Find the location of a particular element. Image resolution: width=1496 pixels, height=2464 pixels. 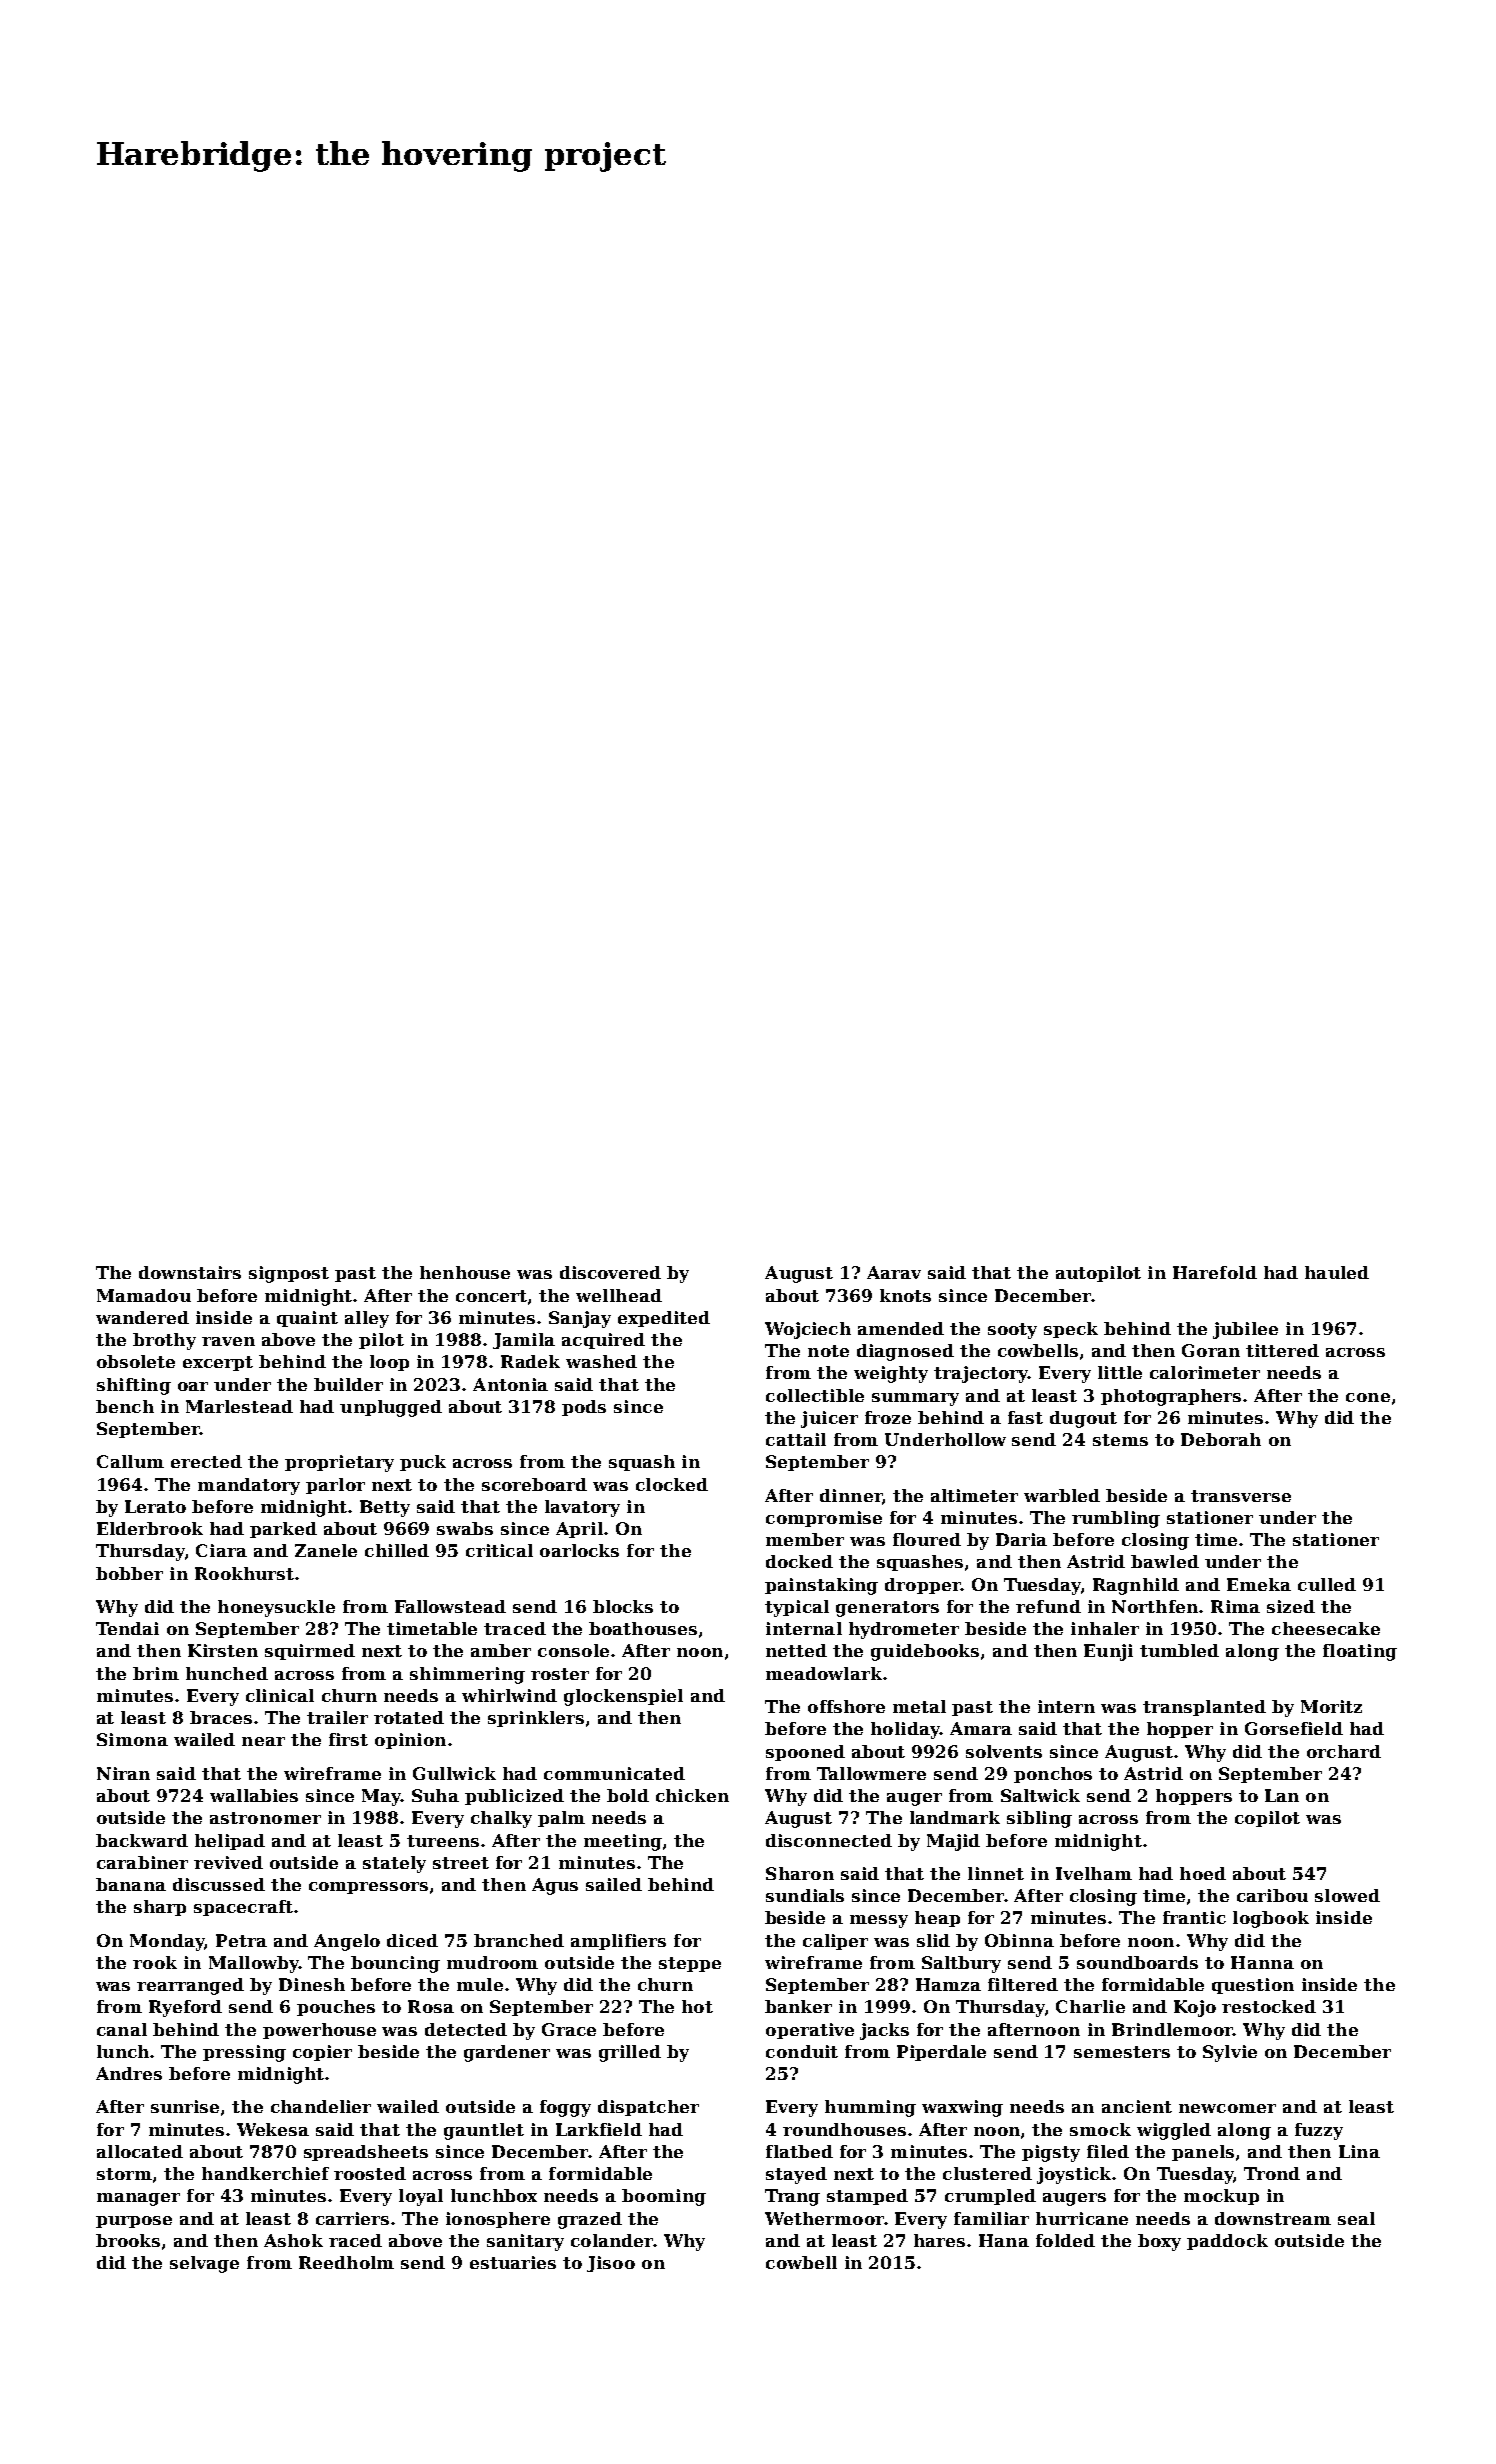

discovered is located at coordinates (610, 1272).
